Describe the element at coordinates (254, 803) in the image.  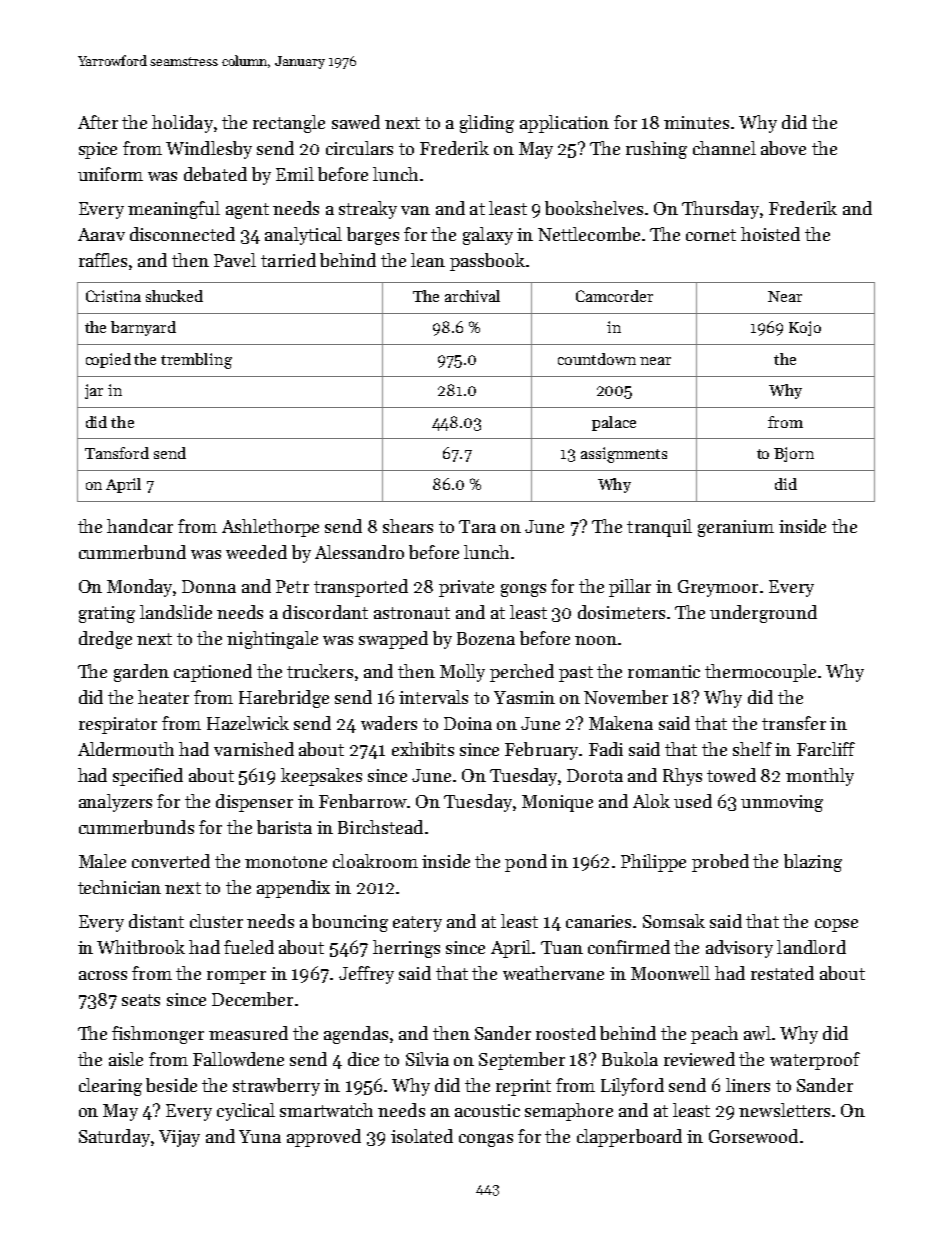
I see `dispenser` at that location.
